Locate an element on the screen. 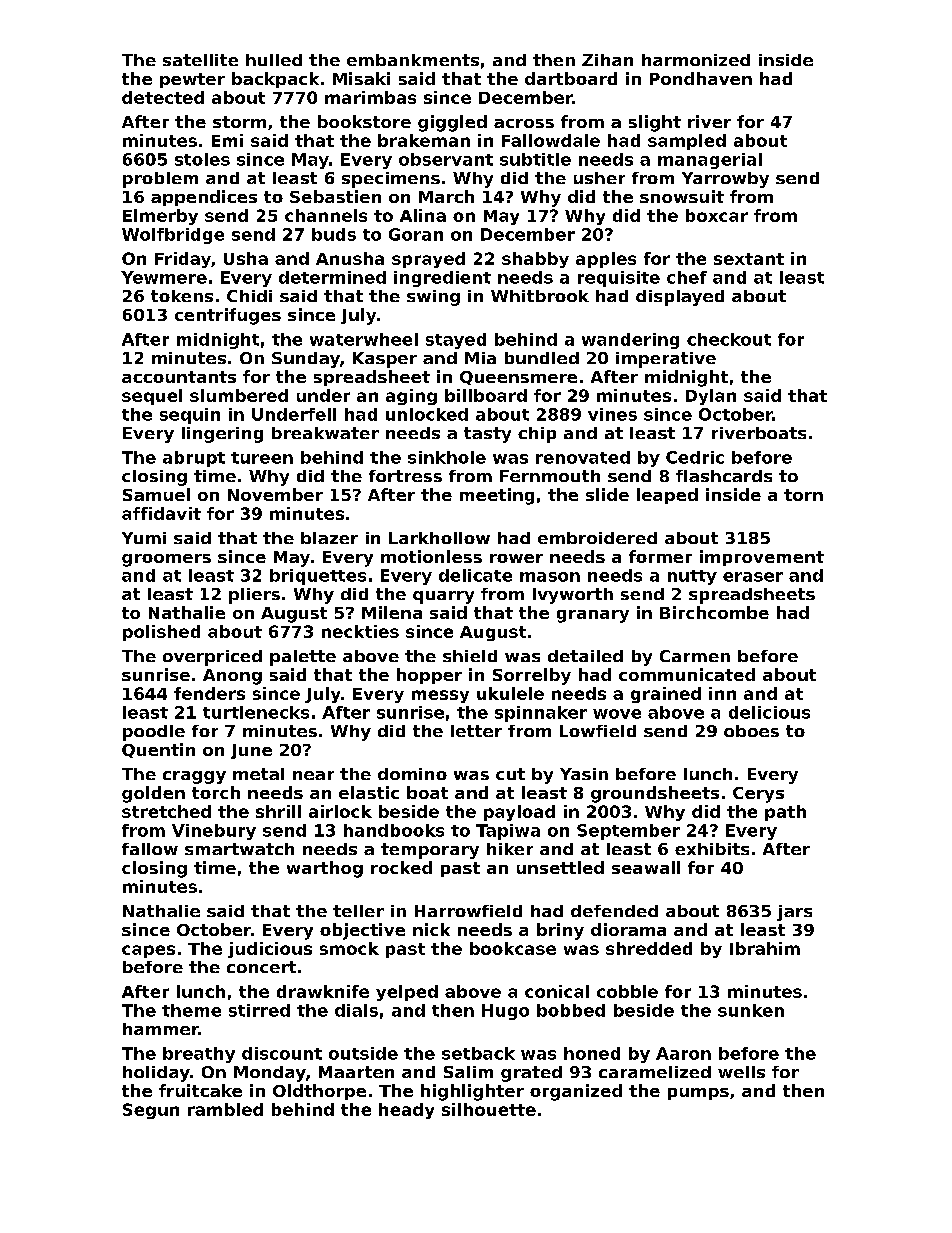  bundled is located at coordinates (542, 358).
